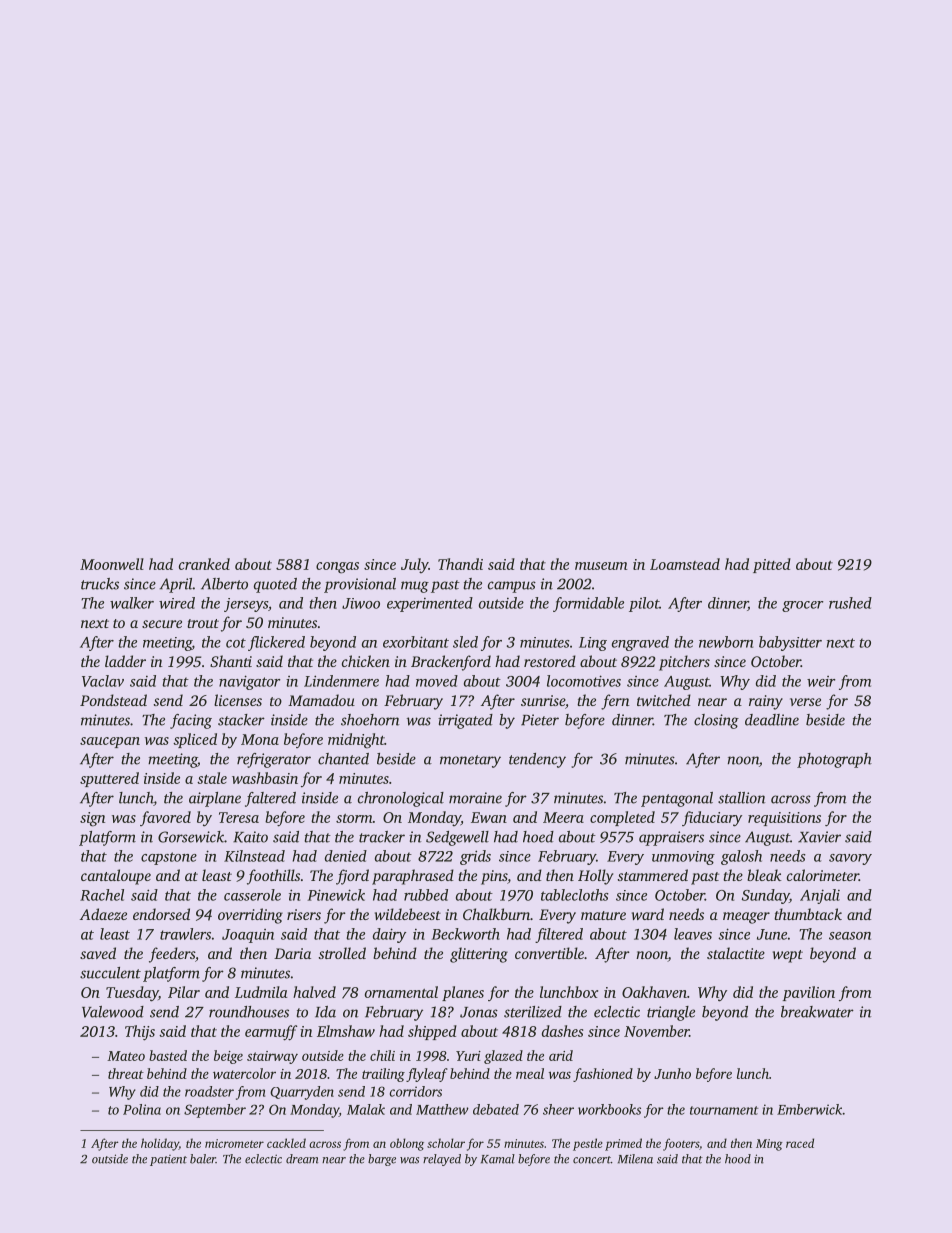  Describe the element at coordinates (275, 585) in the screenshot. I see `quoted` at that location.
